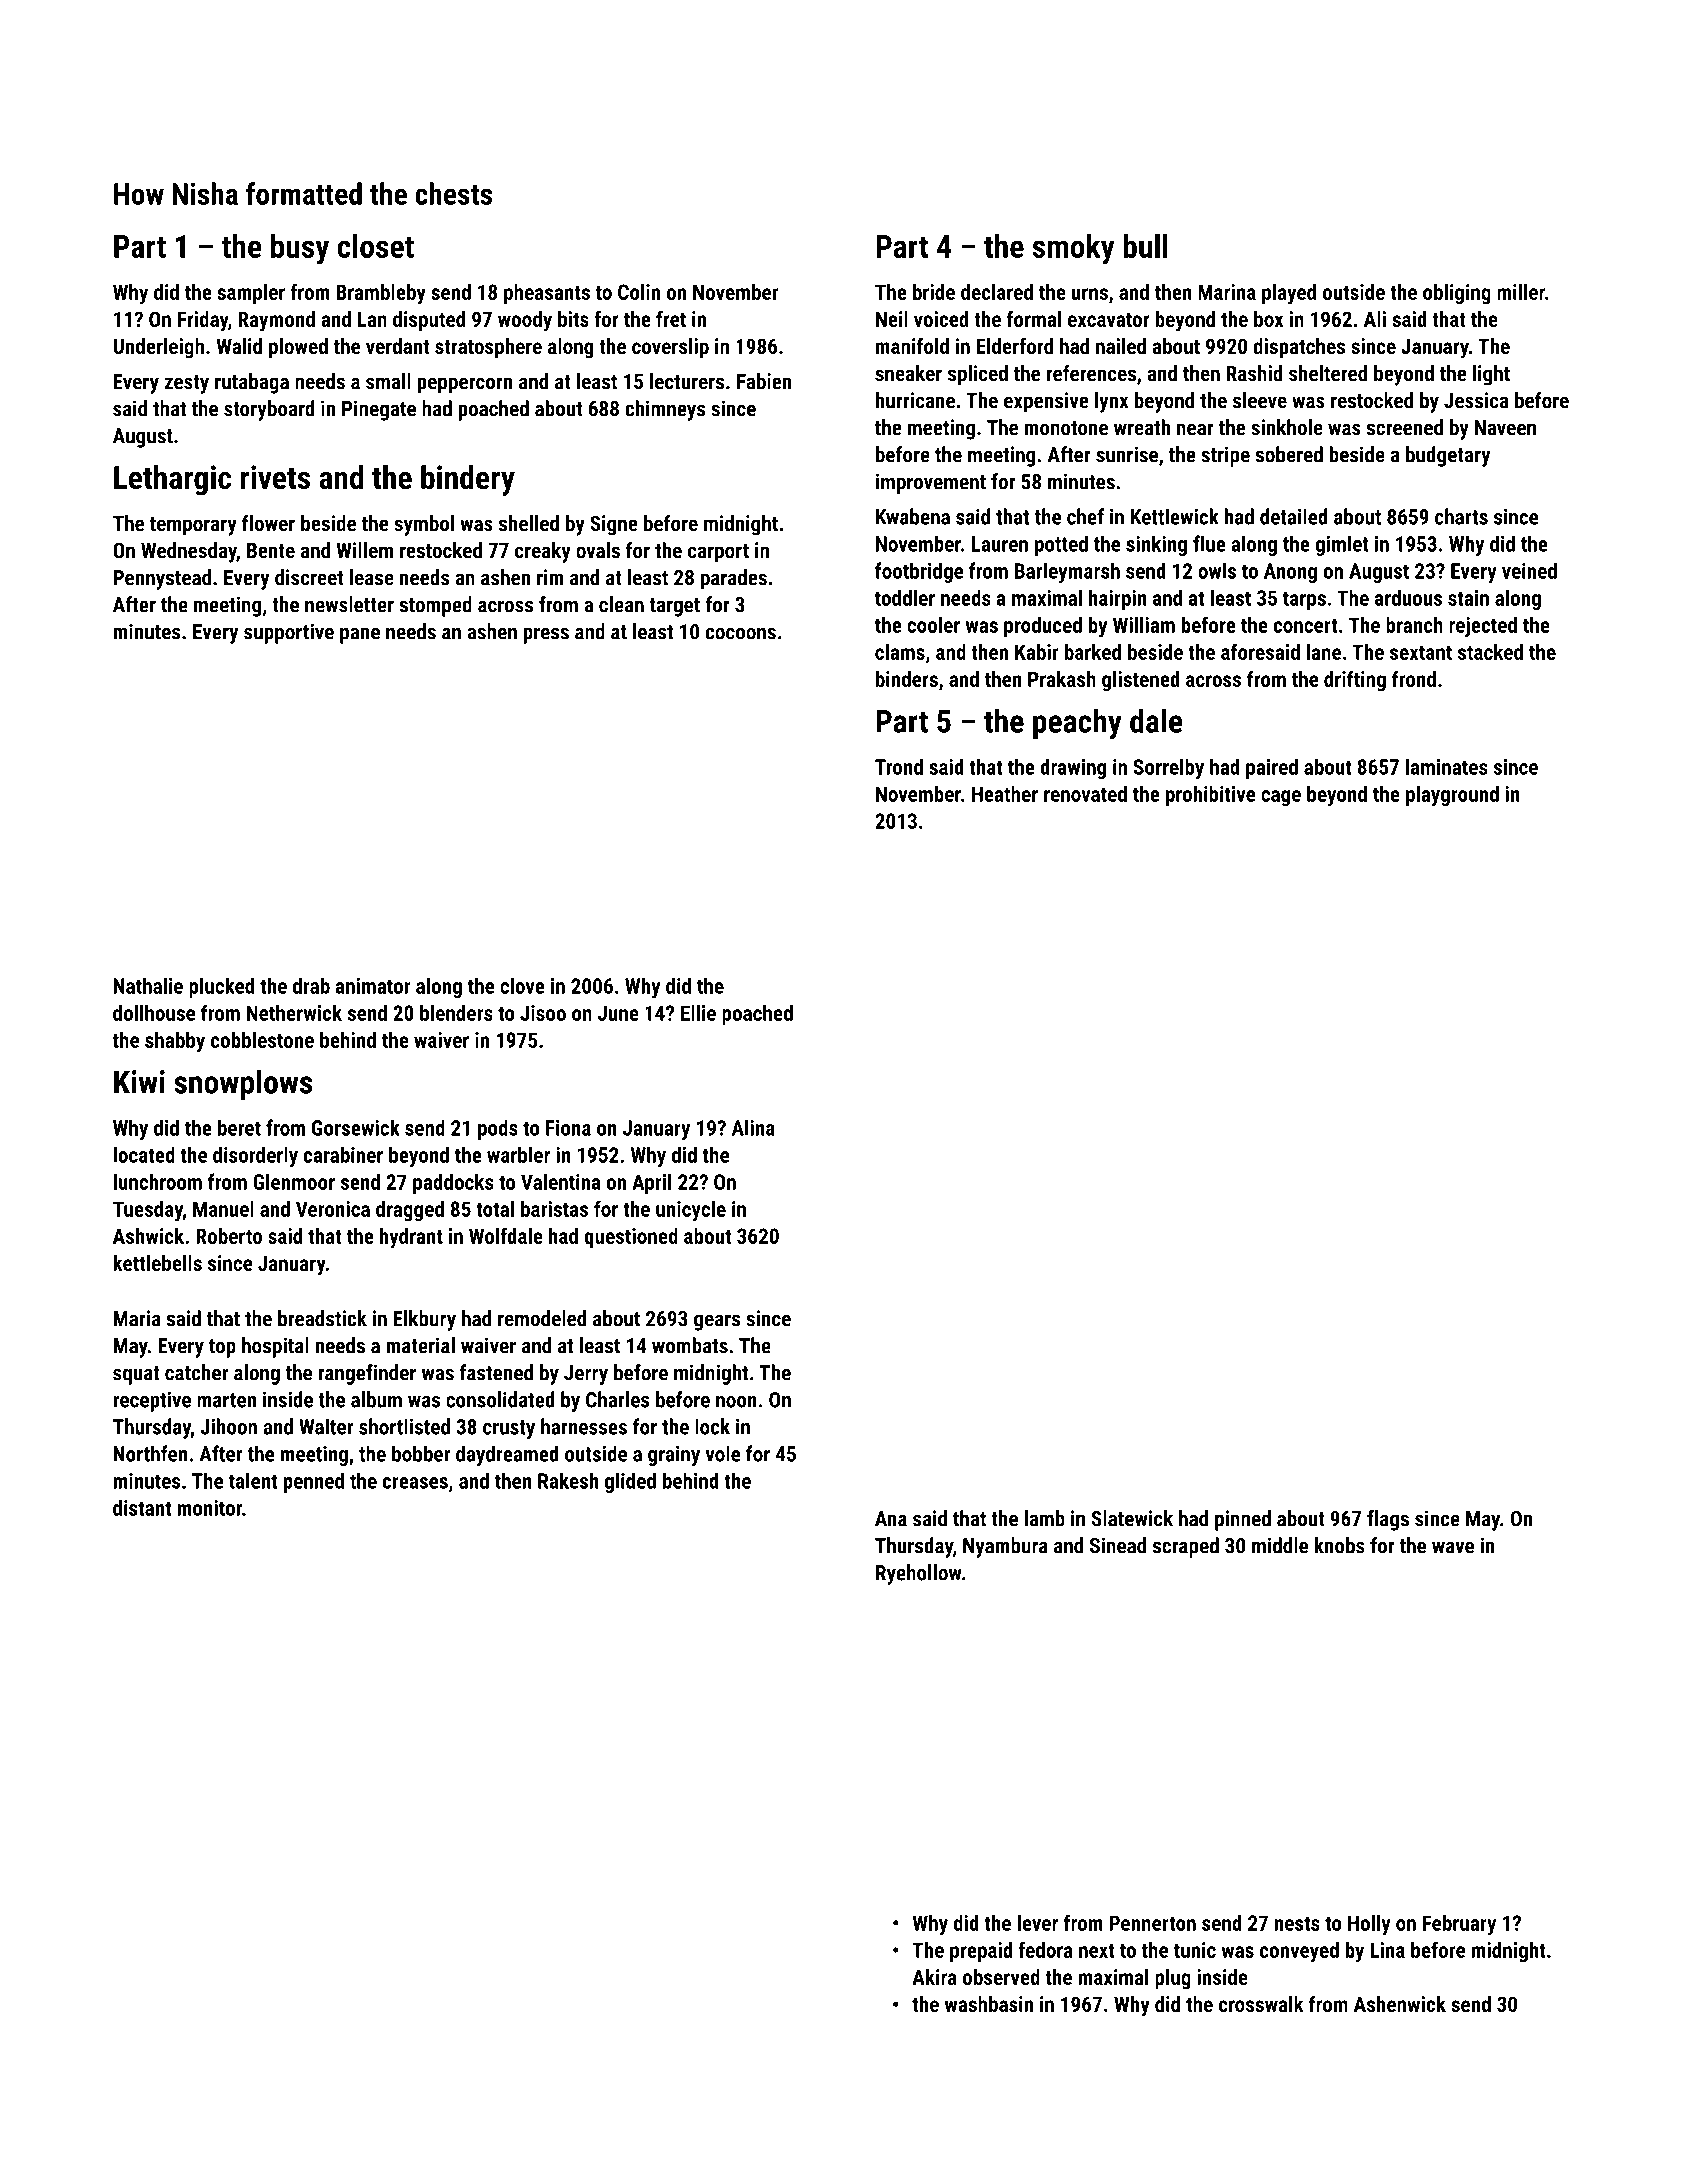 This screenshot has height=2178, width=1683. Describe the element at coordinates (1388, 1520) in the screenshot. I see `flags` at that location.
